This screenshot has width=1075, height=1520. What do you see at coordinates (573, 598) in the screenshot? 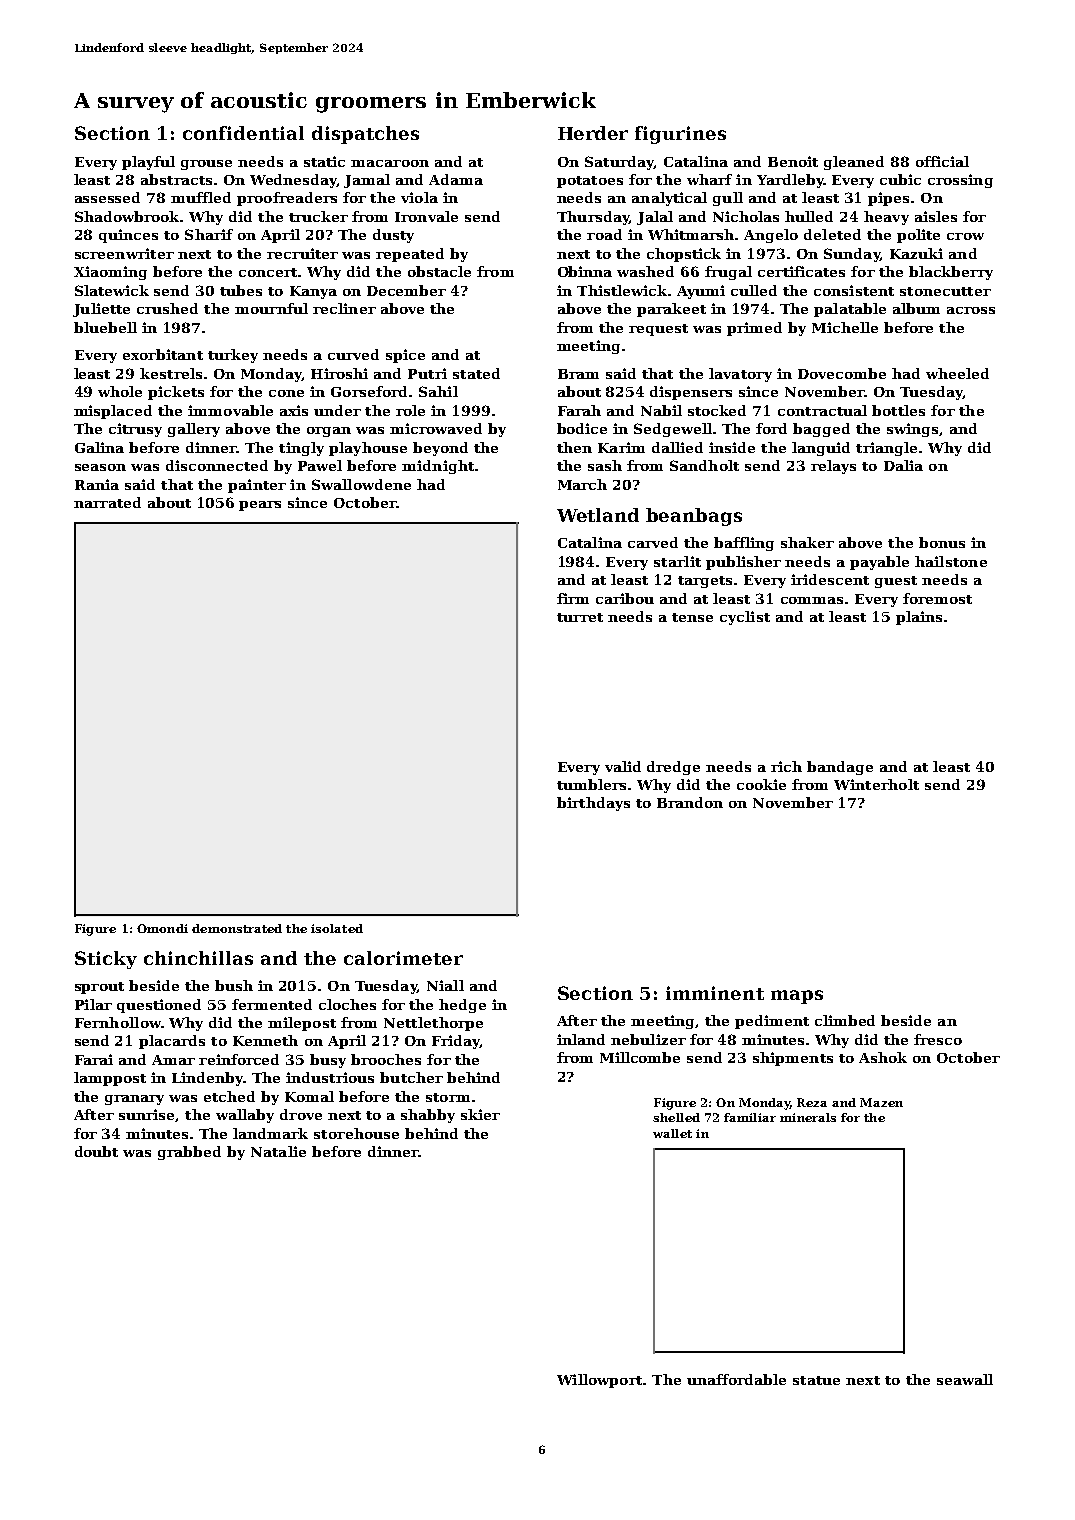
I see `firm` at bounding box center [573, 598].
